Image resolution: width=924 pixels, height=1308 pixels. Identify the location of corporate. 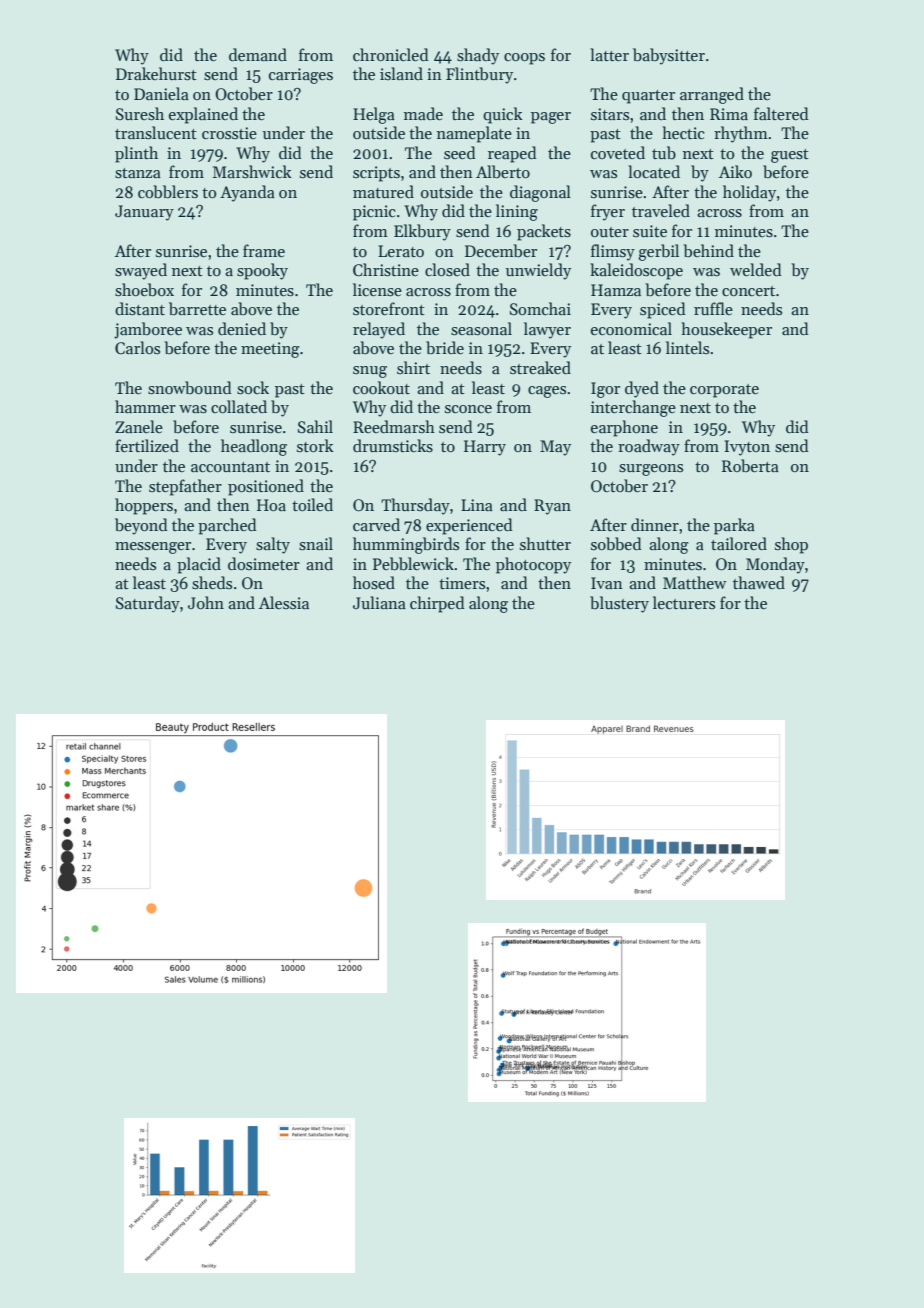
(724, 391).
